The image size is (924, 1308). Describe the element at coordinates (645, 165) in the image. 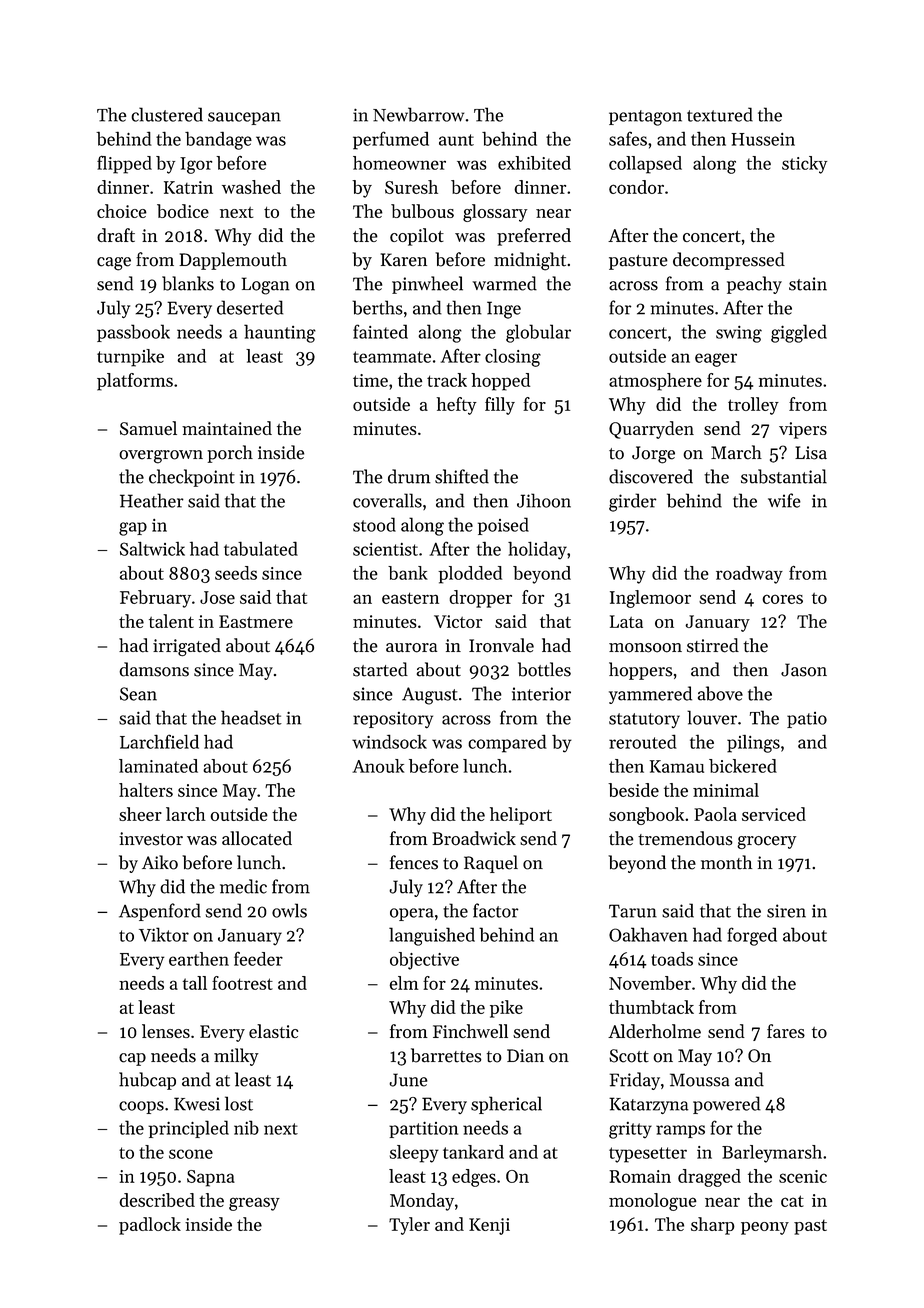

I see `collapsed` at that location.
